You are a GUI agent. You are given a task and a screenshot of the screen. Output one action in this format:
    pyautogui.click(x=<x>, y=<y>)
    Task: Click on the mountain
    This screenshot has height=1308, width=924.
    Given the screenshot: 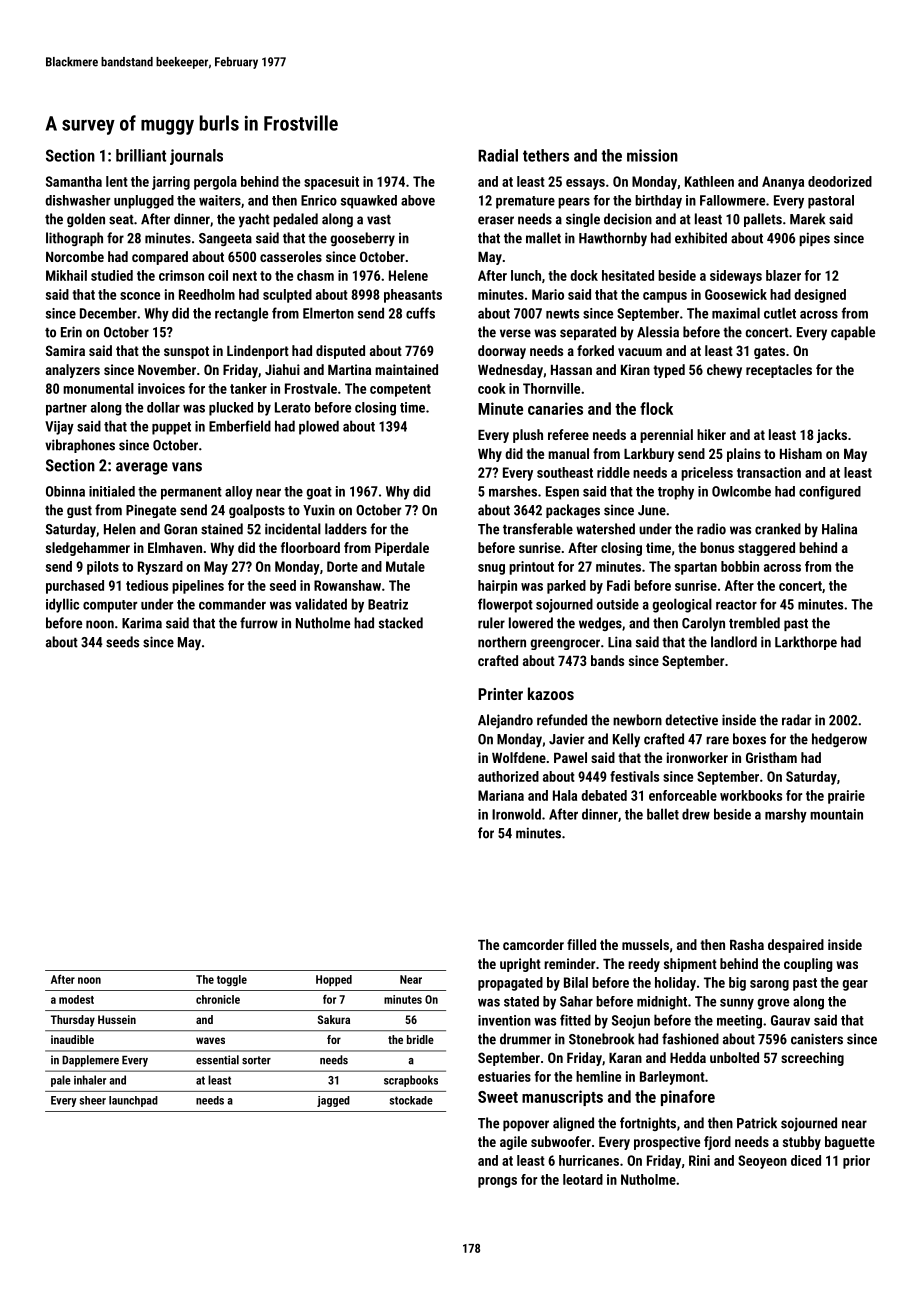 What is the action you would take?
    pyautogui.click(x=836, y=814)
